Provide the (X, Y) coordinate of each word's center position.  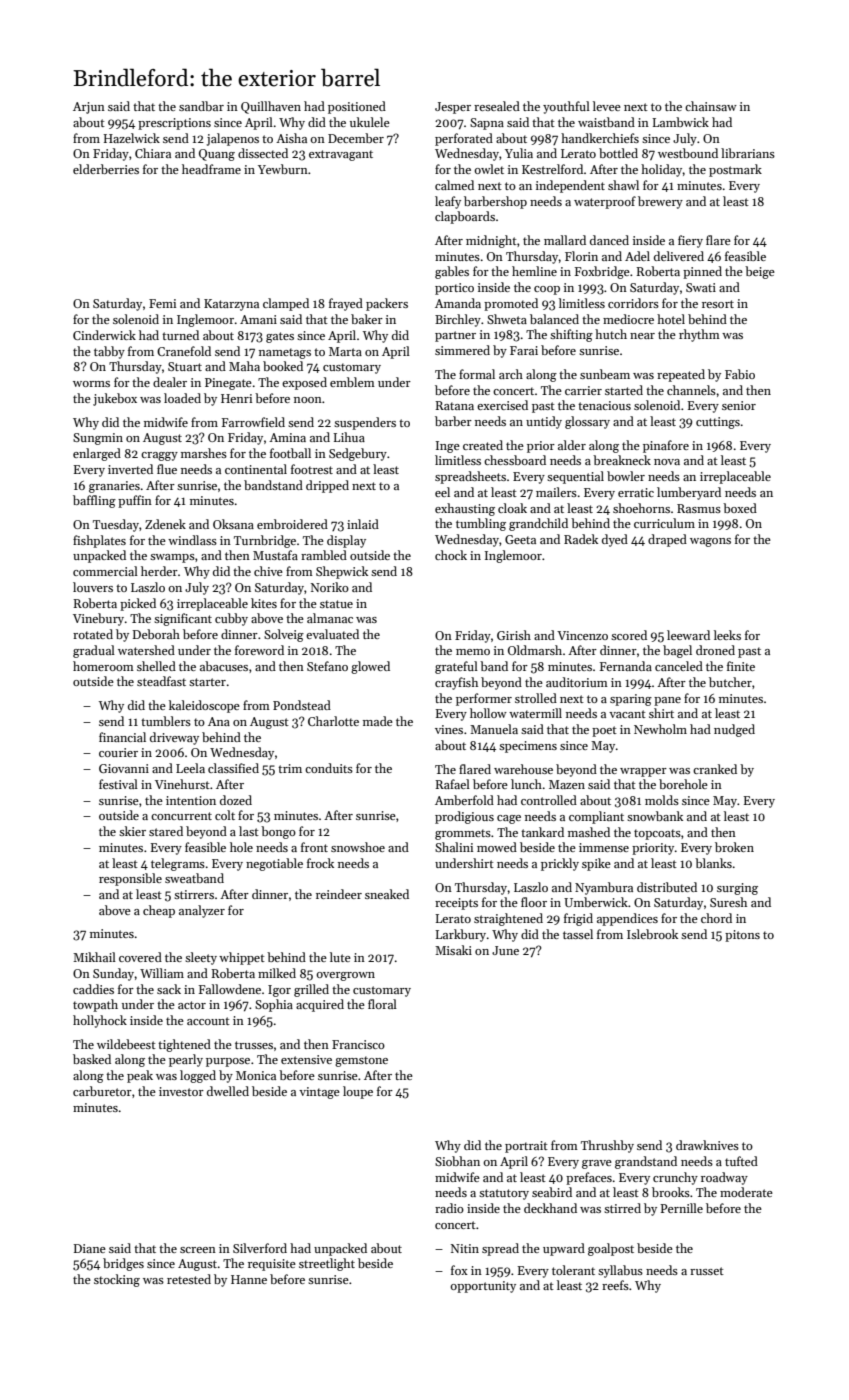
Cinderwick (104, 335)
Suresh (728, 902)
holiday (662, 170)
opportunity (483, 1287)
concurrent (181, 816)
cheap (159, 911)
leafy (448, 202)
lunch (526, 784)
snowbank (655, 816)
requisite (272, 1265)
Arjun (89, 108)
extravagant (341, 155)
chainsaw (711, 106)
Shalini (454, 847)
